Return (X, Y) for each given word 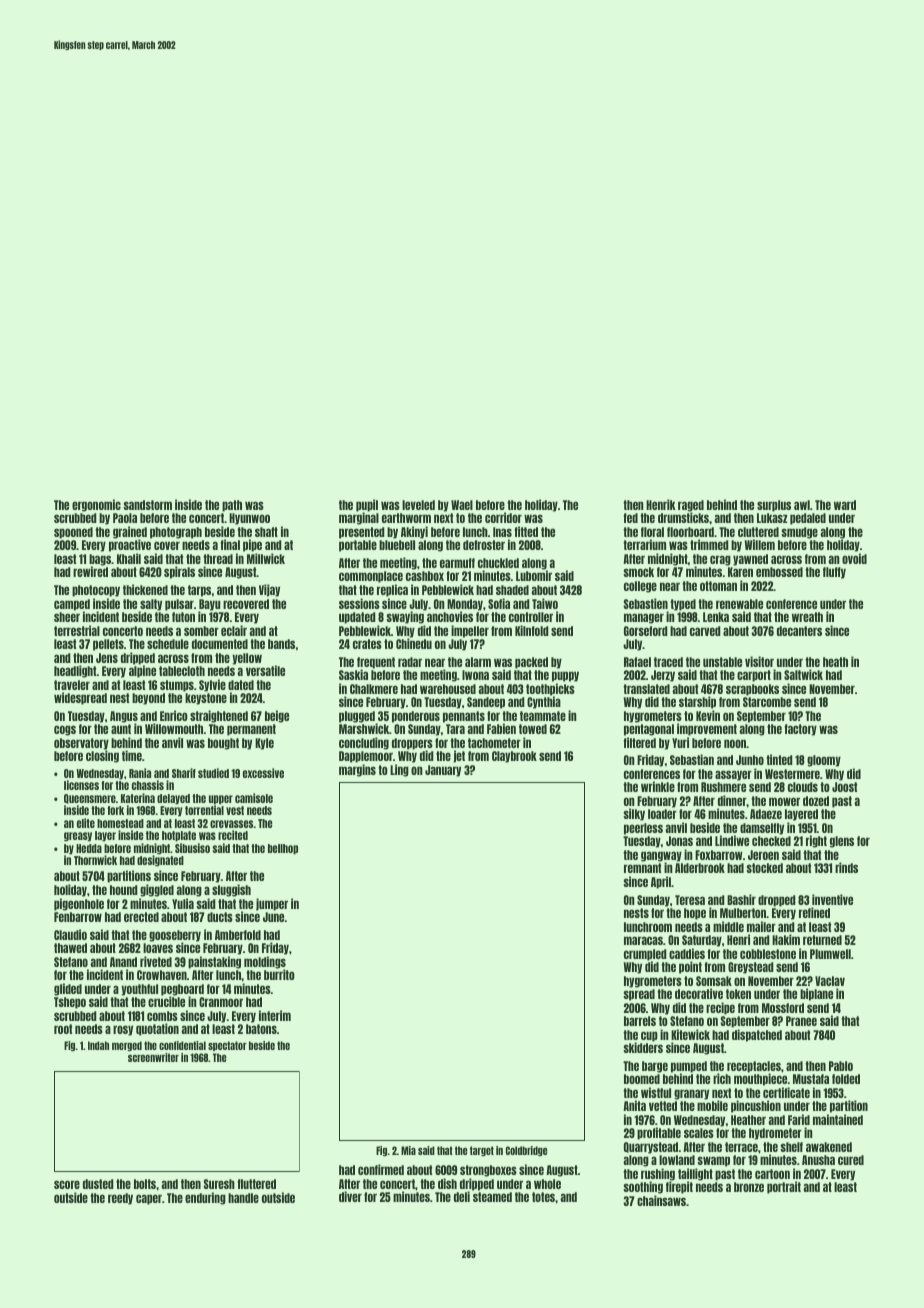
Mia (408, 1150)
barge (655, 1067)
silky (634, 814)
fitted (526, 531)
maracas (643, 940)
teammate (543, 716)
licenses (81, 785)
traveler (72, 685)
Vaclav (830, 981)
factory (800, 730)
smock (638, 572)
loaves (158, 948)
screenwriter (153, 1057)
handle (243, 1198)
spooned (73, 533)
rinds (846, 867)
